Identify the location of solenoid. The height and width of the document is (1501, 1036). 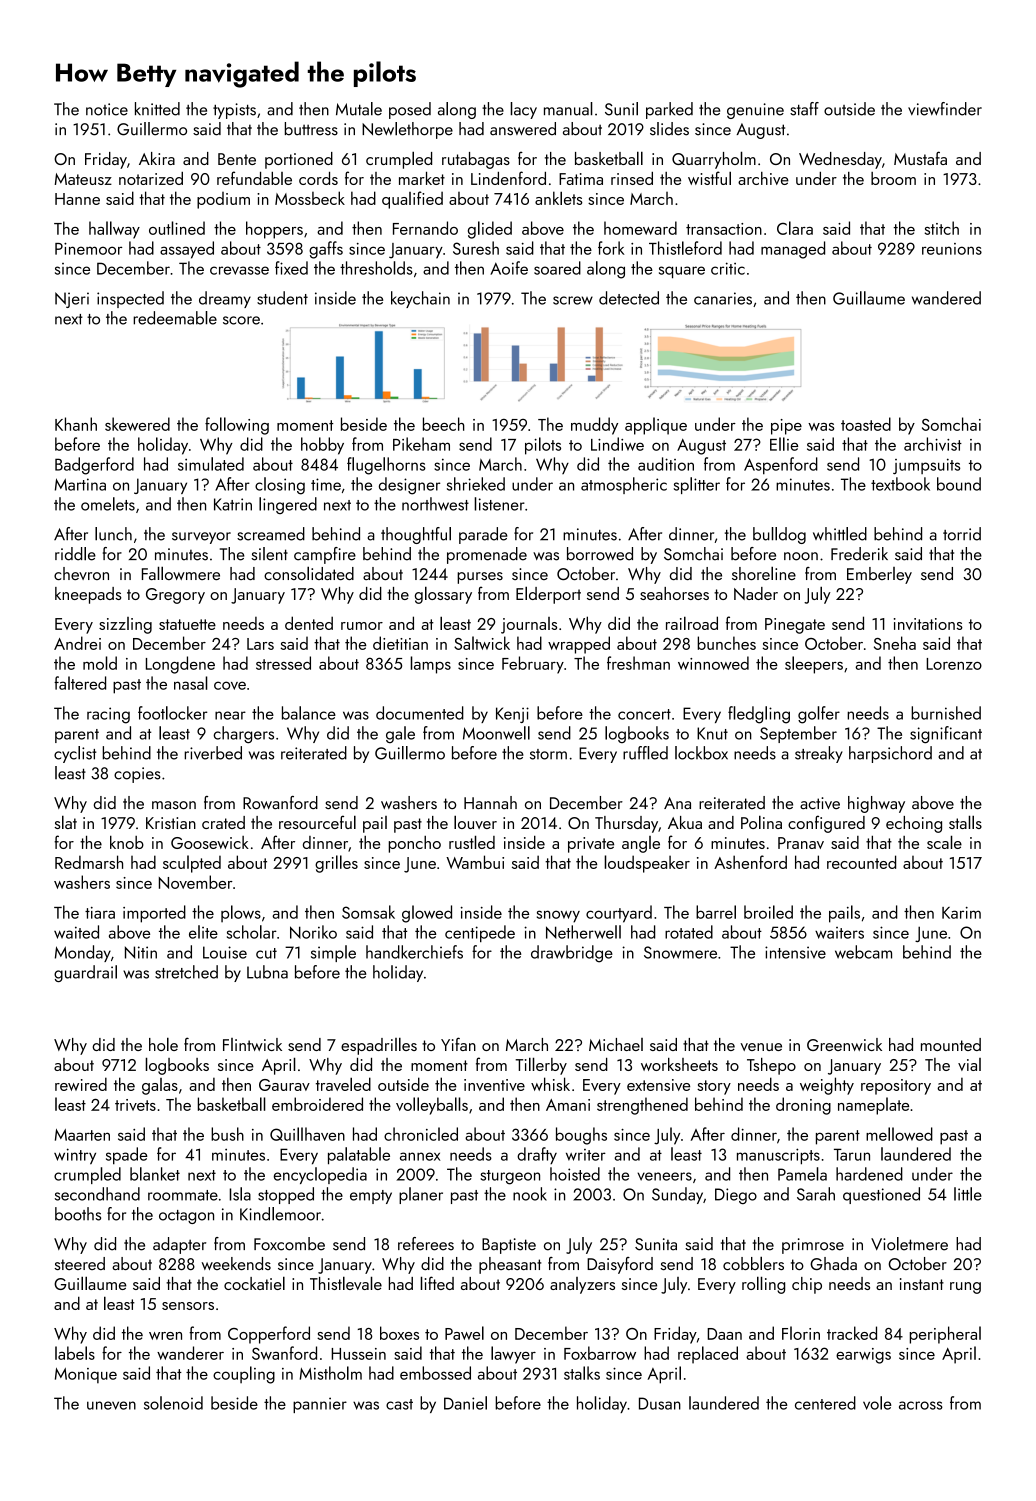
(173, 1403).
